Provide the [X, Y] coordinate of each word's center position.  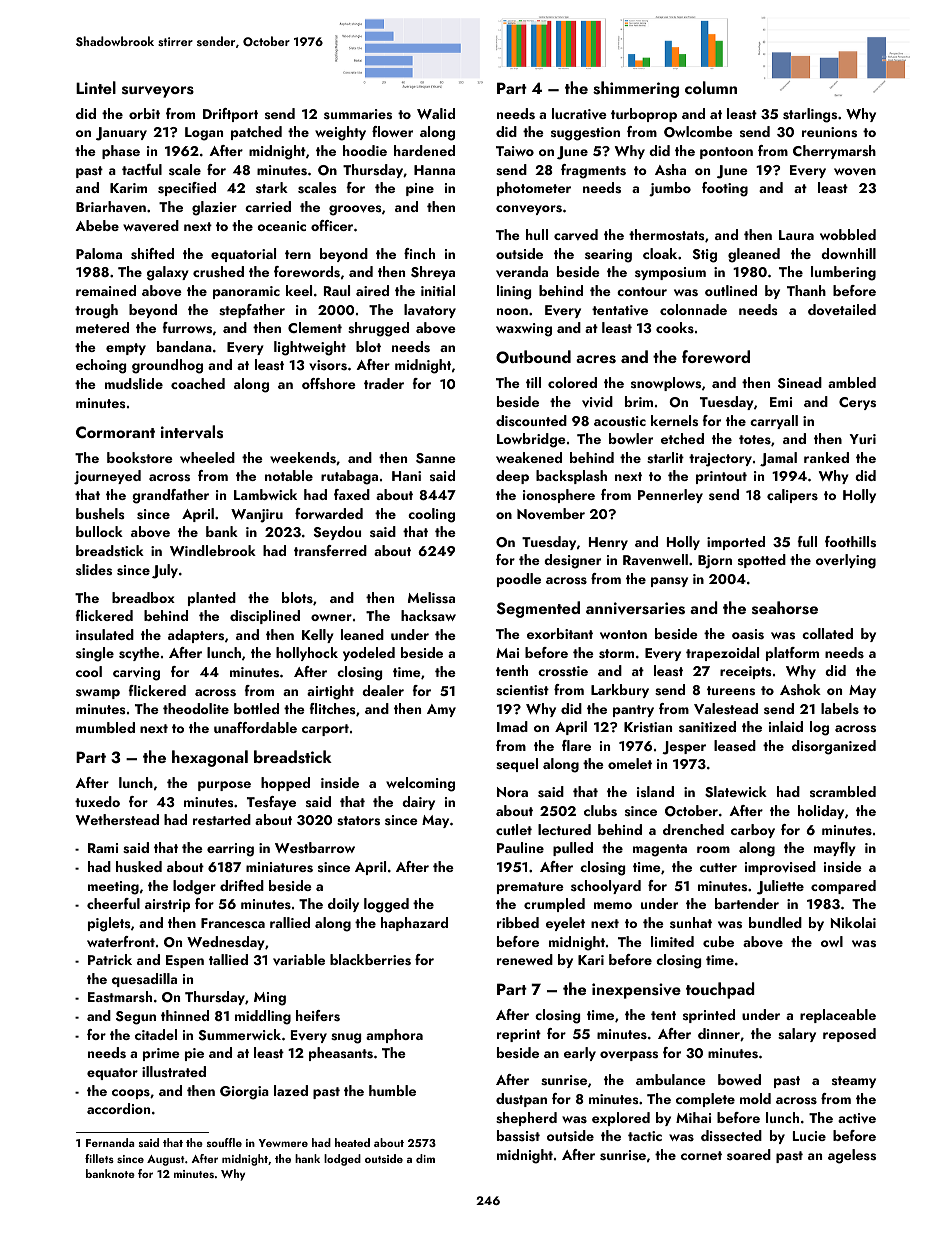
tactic [645, 1136]
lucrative [579, 113]
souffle [224, 1142]
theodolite [196, 708]
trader [384, 383]
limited [672, 941]
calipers [792, 496]
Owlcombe [698, 132]
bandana [184, 346]
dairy [418, 803]
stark [272, 187]
